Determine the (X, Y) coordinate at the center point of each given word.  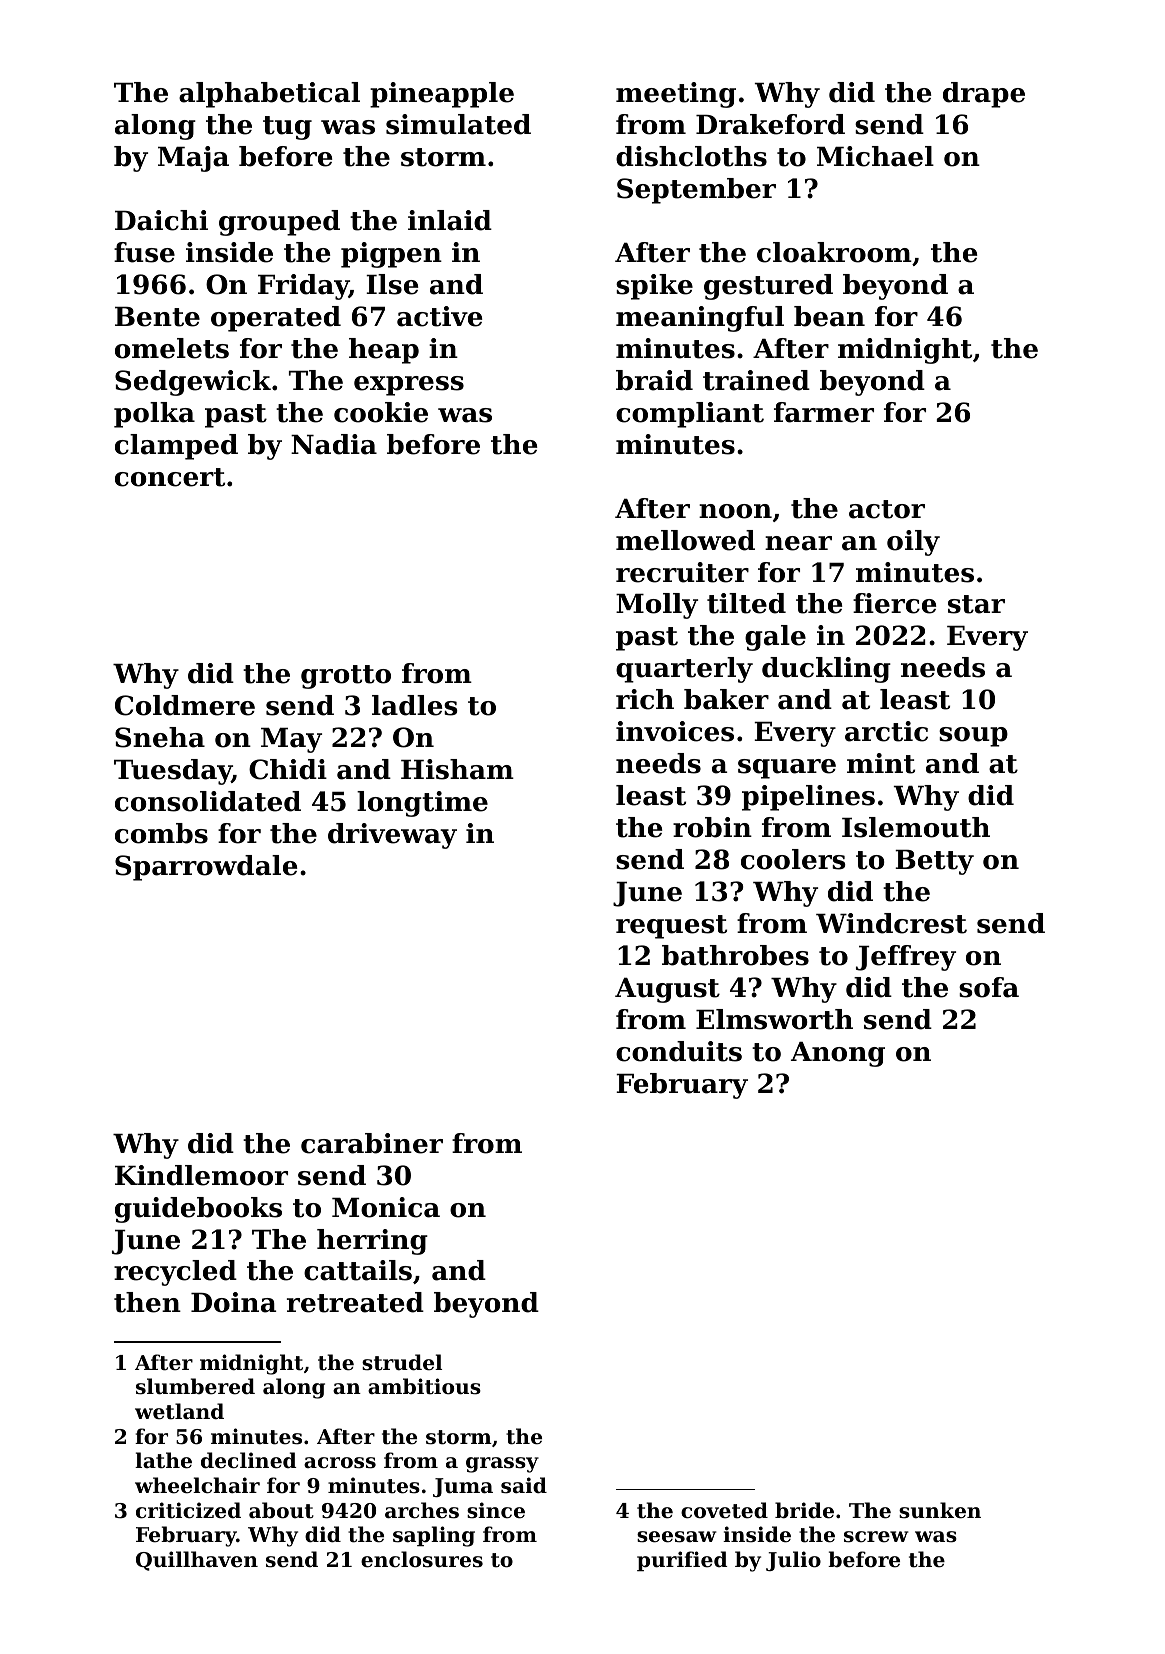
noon (735, 511)
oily (913, 543)
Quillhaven (197, 1561)
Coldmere (185, 705)
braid (654, 380)
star (976, 604)
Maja (193, 159)
